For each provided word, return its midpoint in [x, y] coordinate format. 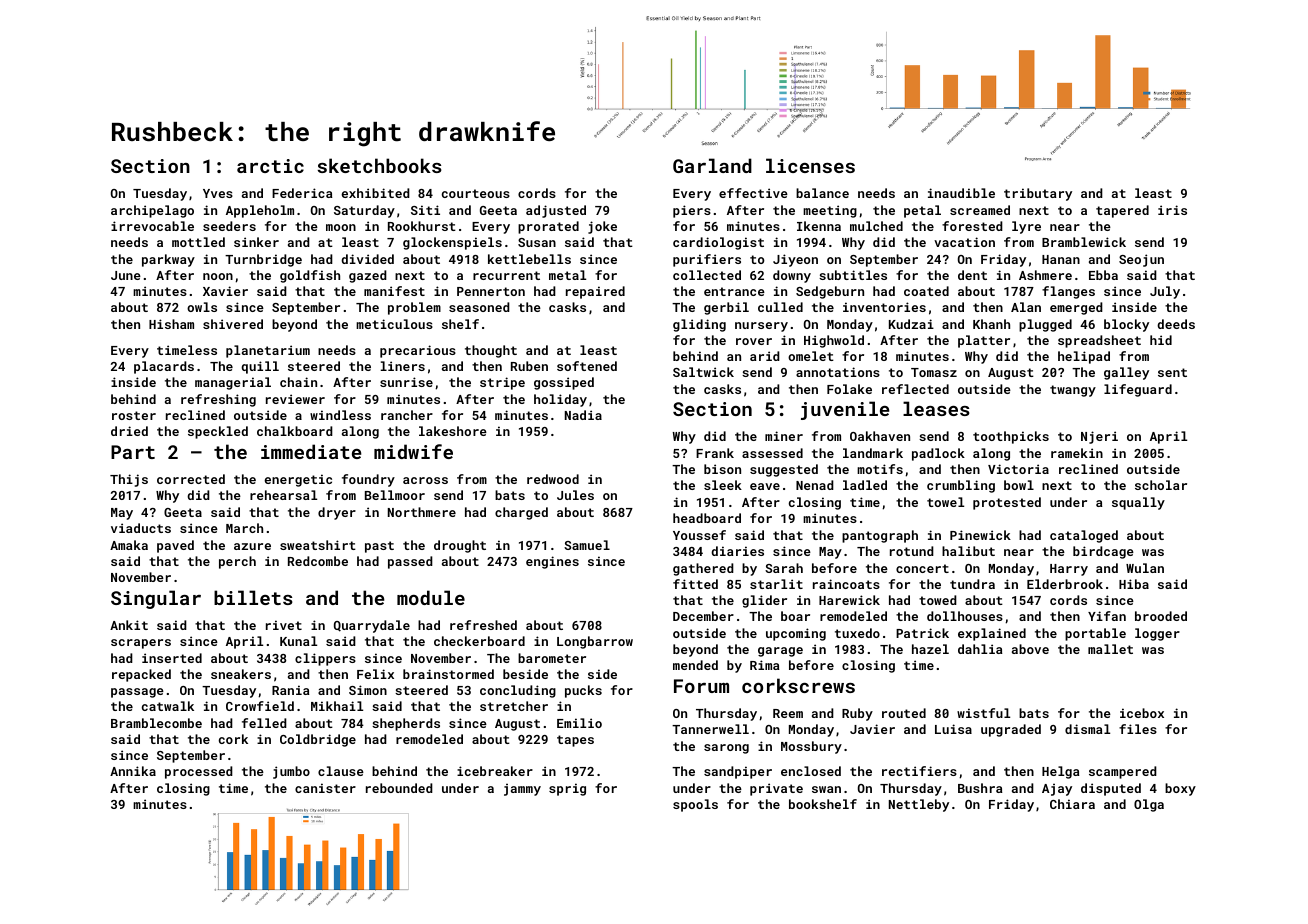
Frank [715, 453]
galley [1126, 373]
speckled [218, 432]
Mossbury [811, 747]
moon [341, 227]
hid [1161, 340]
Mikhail [337, 706]
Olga [1149, 805]
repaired [595, 292]
